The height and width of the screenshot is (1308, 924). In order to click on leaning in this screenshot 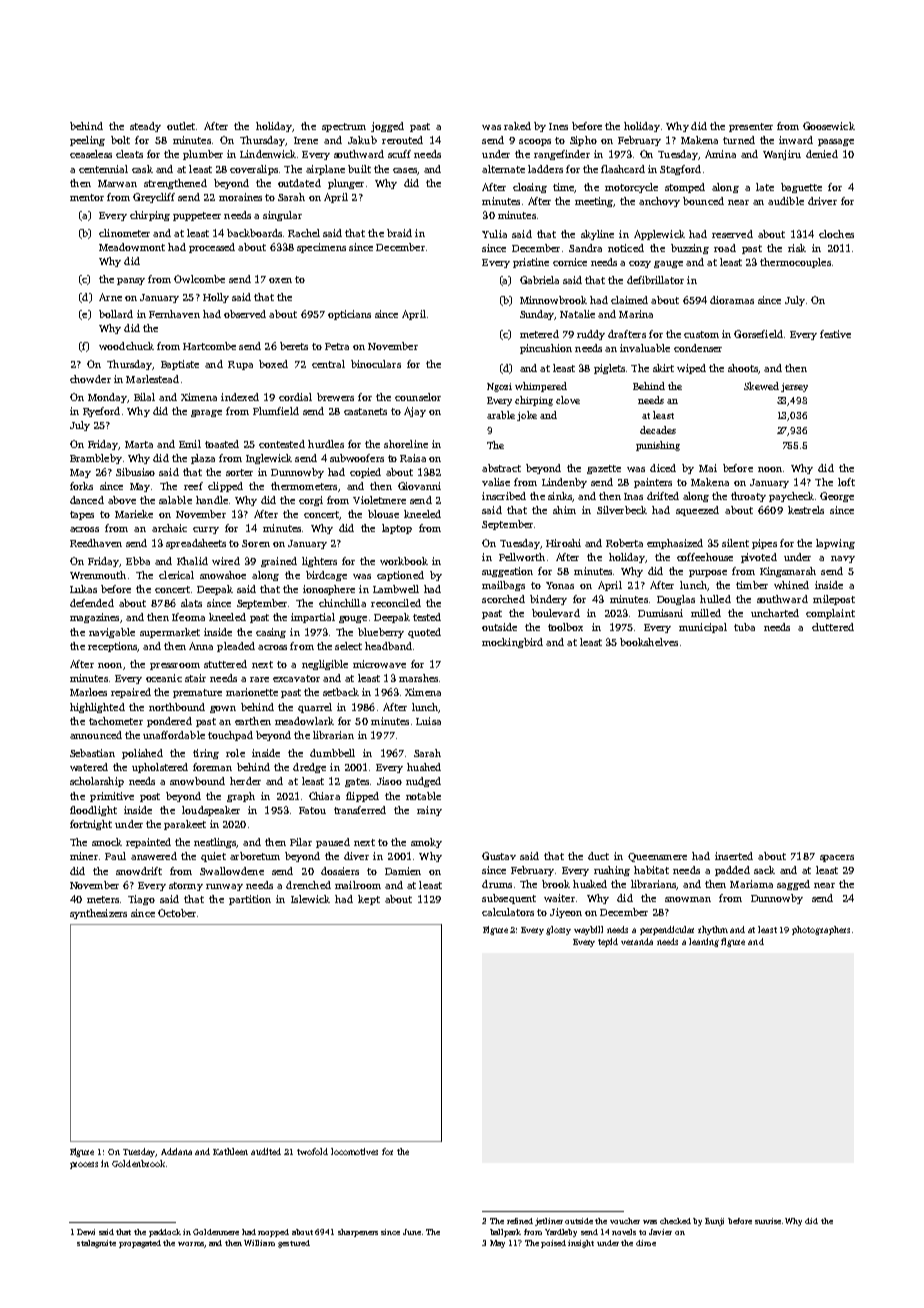, I will do `click(704, 942)`.
